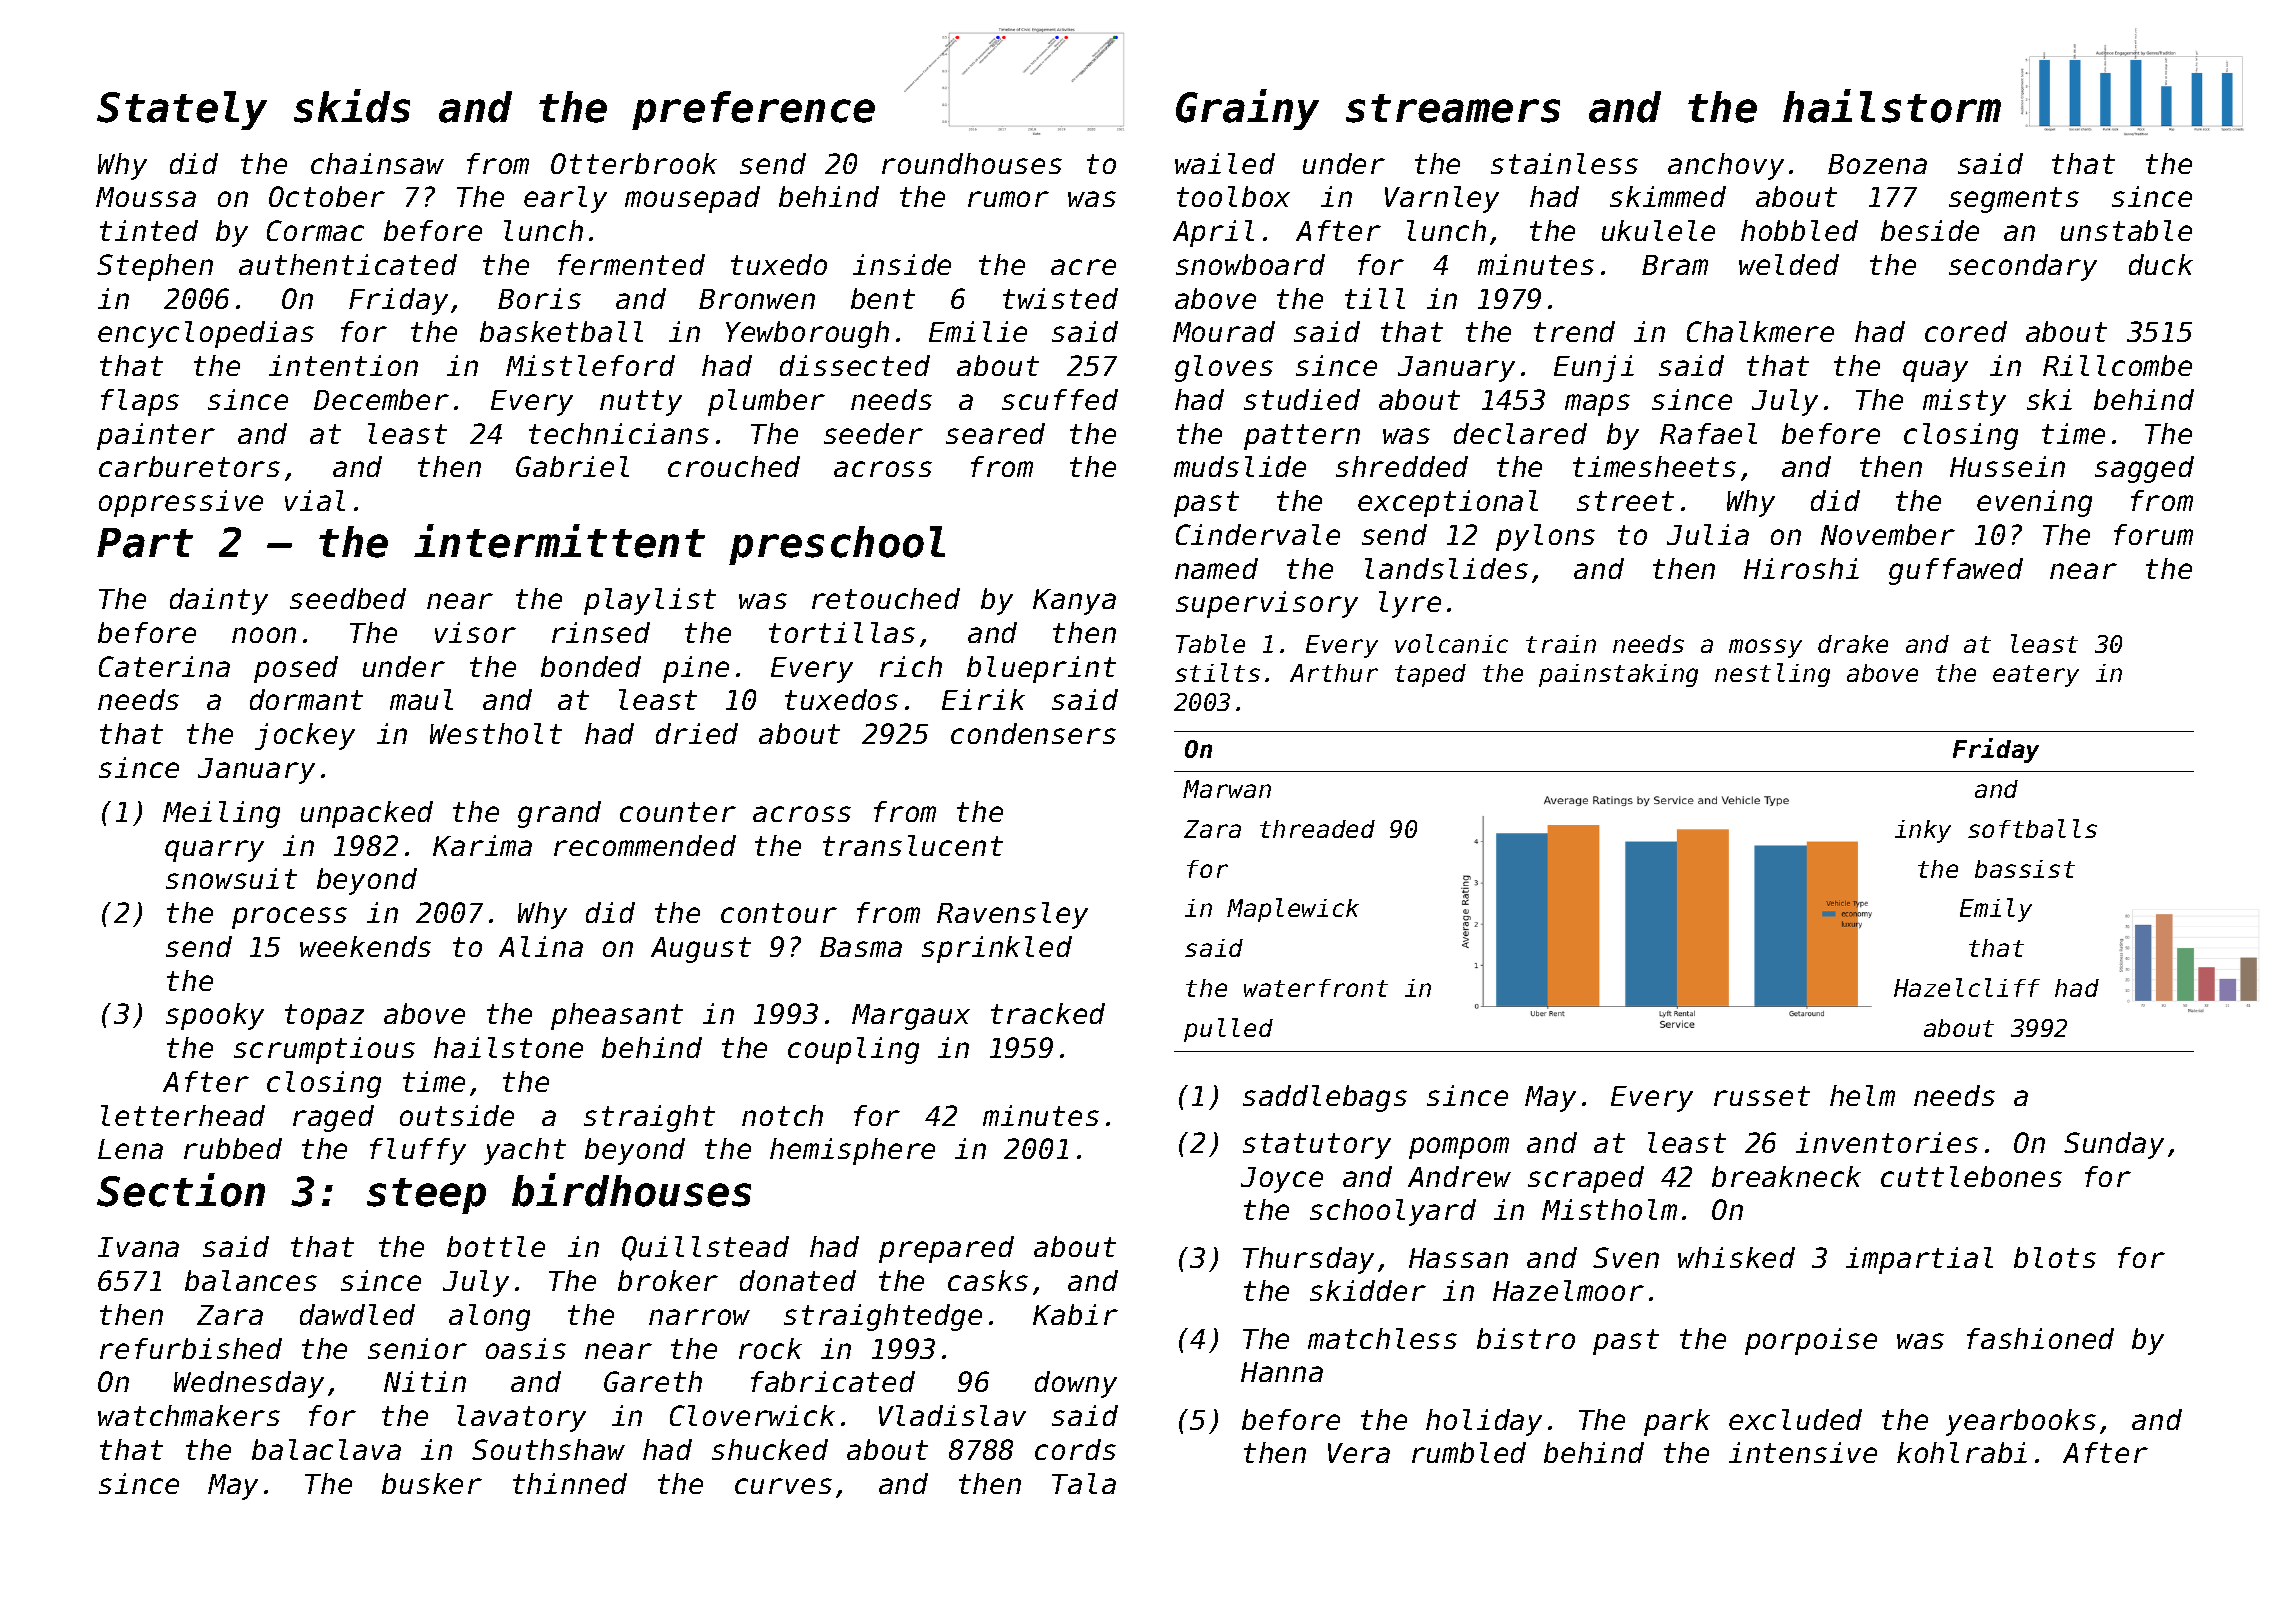  I want to click on Rafael, so click(1708, 433).
